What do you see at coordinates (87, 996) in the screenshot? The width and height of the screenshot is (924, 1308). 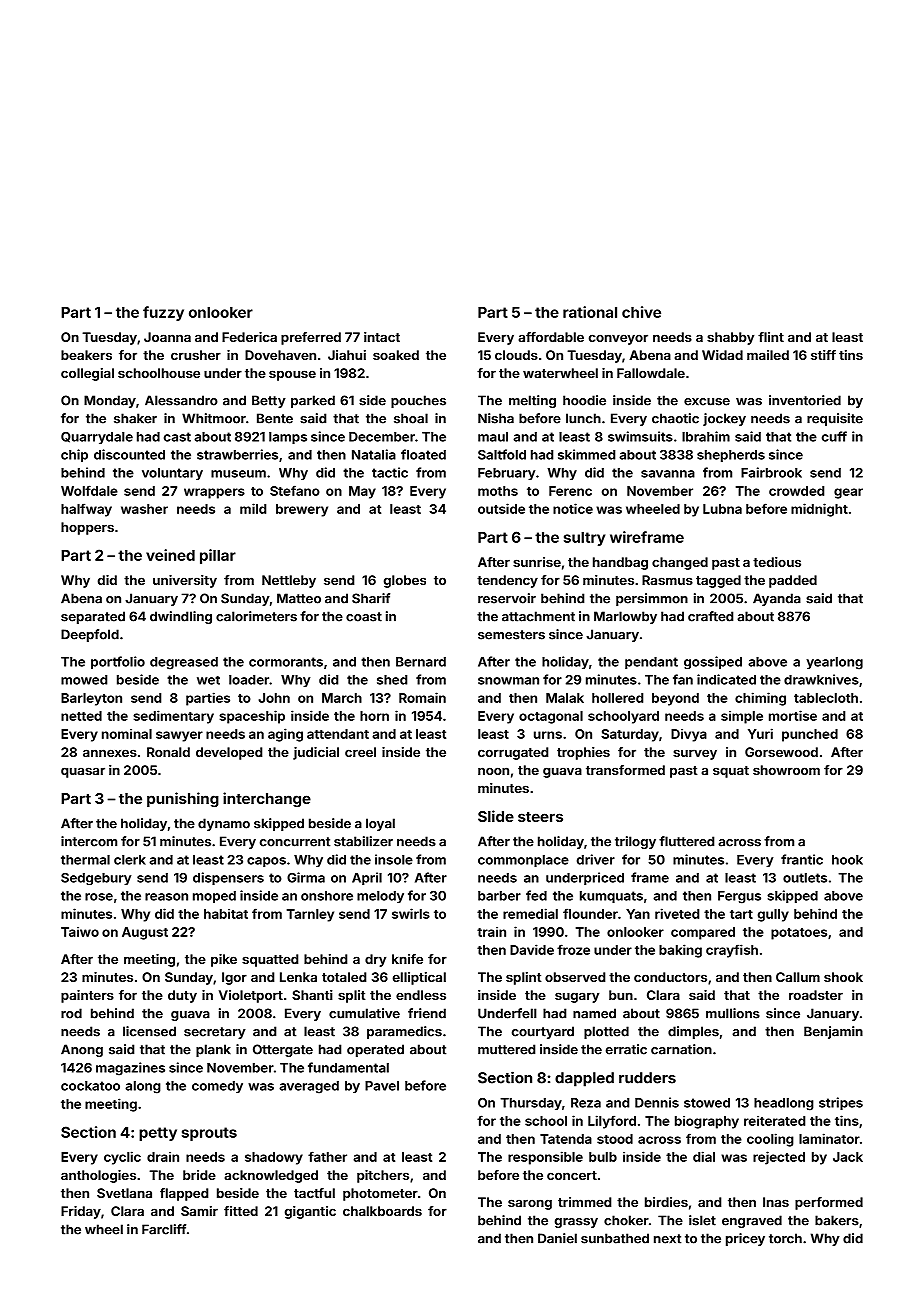 I see `painters` at bounding box center [87, 996].
